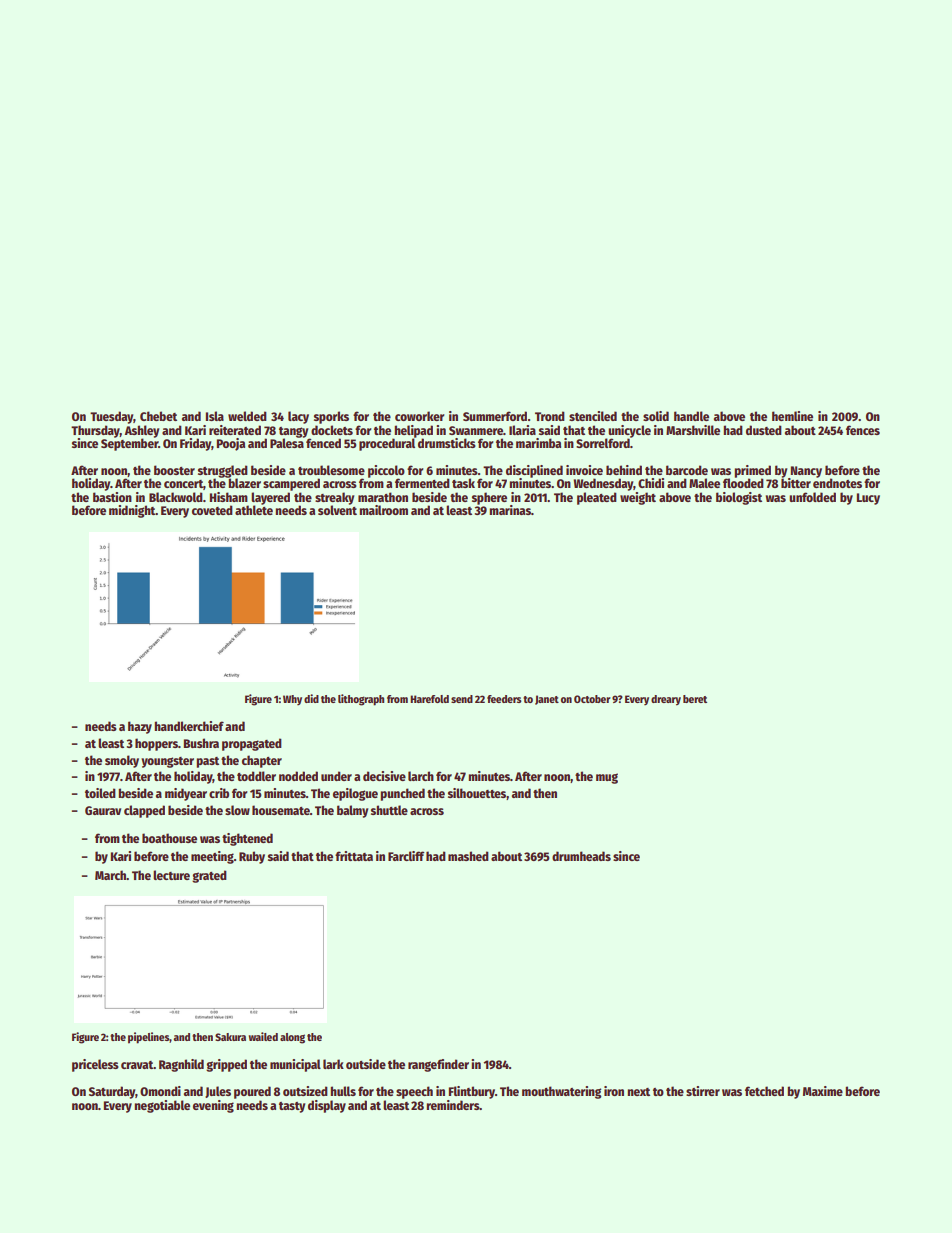  What do you see at coordinates (607, 778) in the screenshot?
I see `mug` at bounding box center [607, 778].
